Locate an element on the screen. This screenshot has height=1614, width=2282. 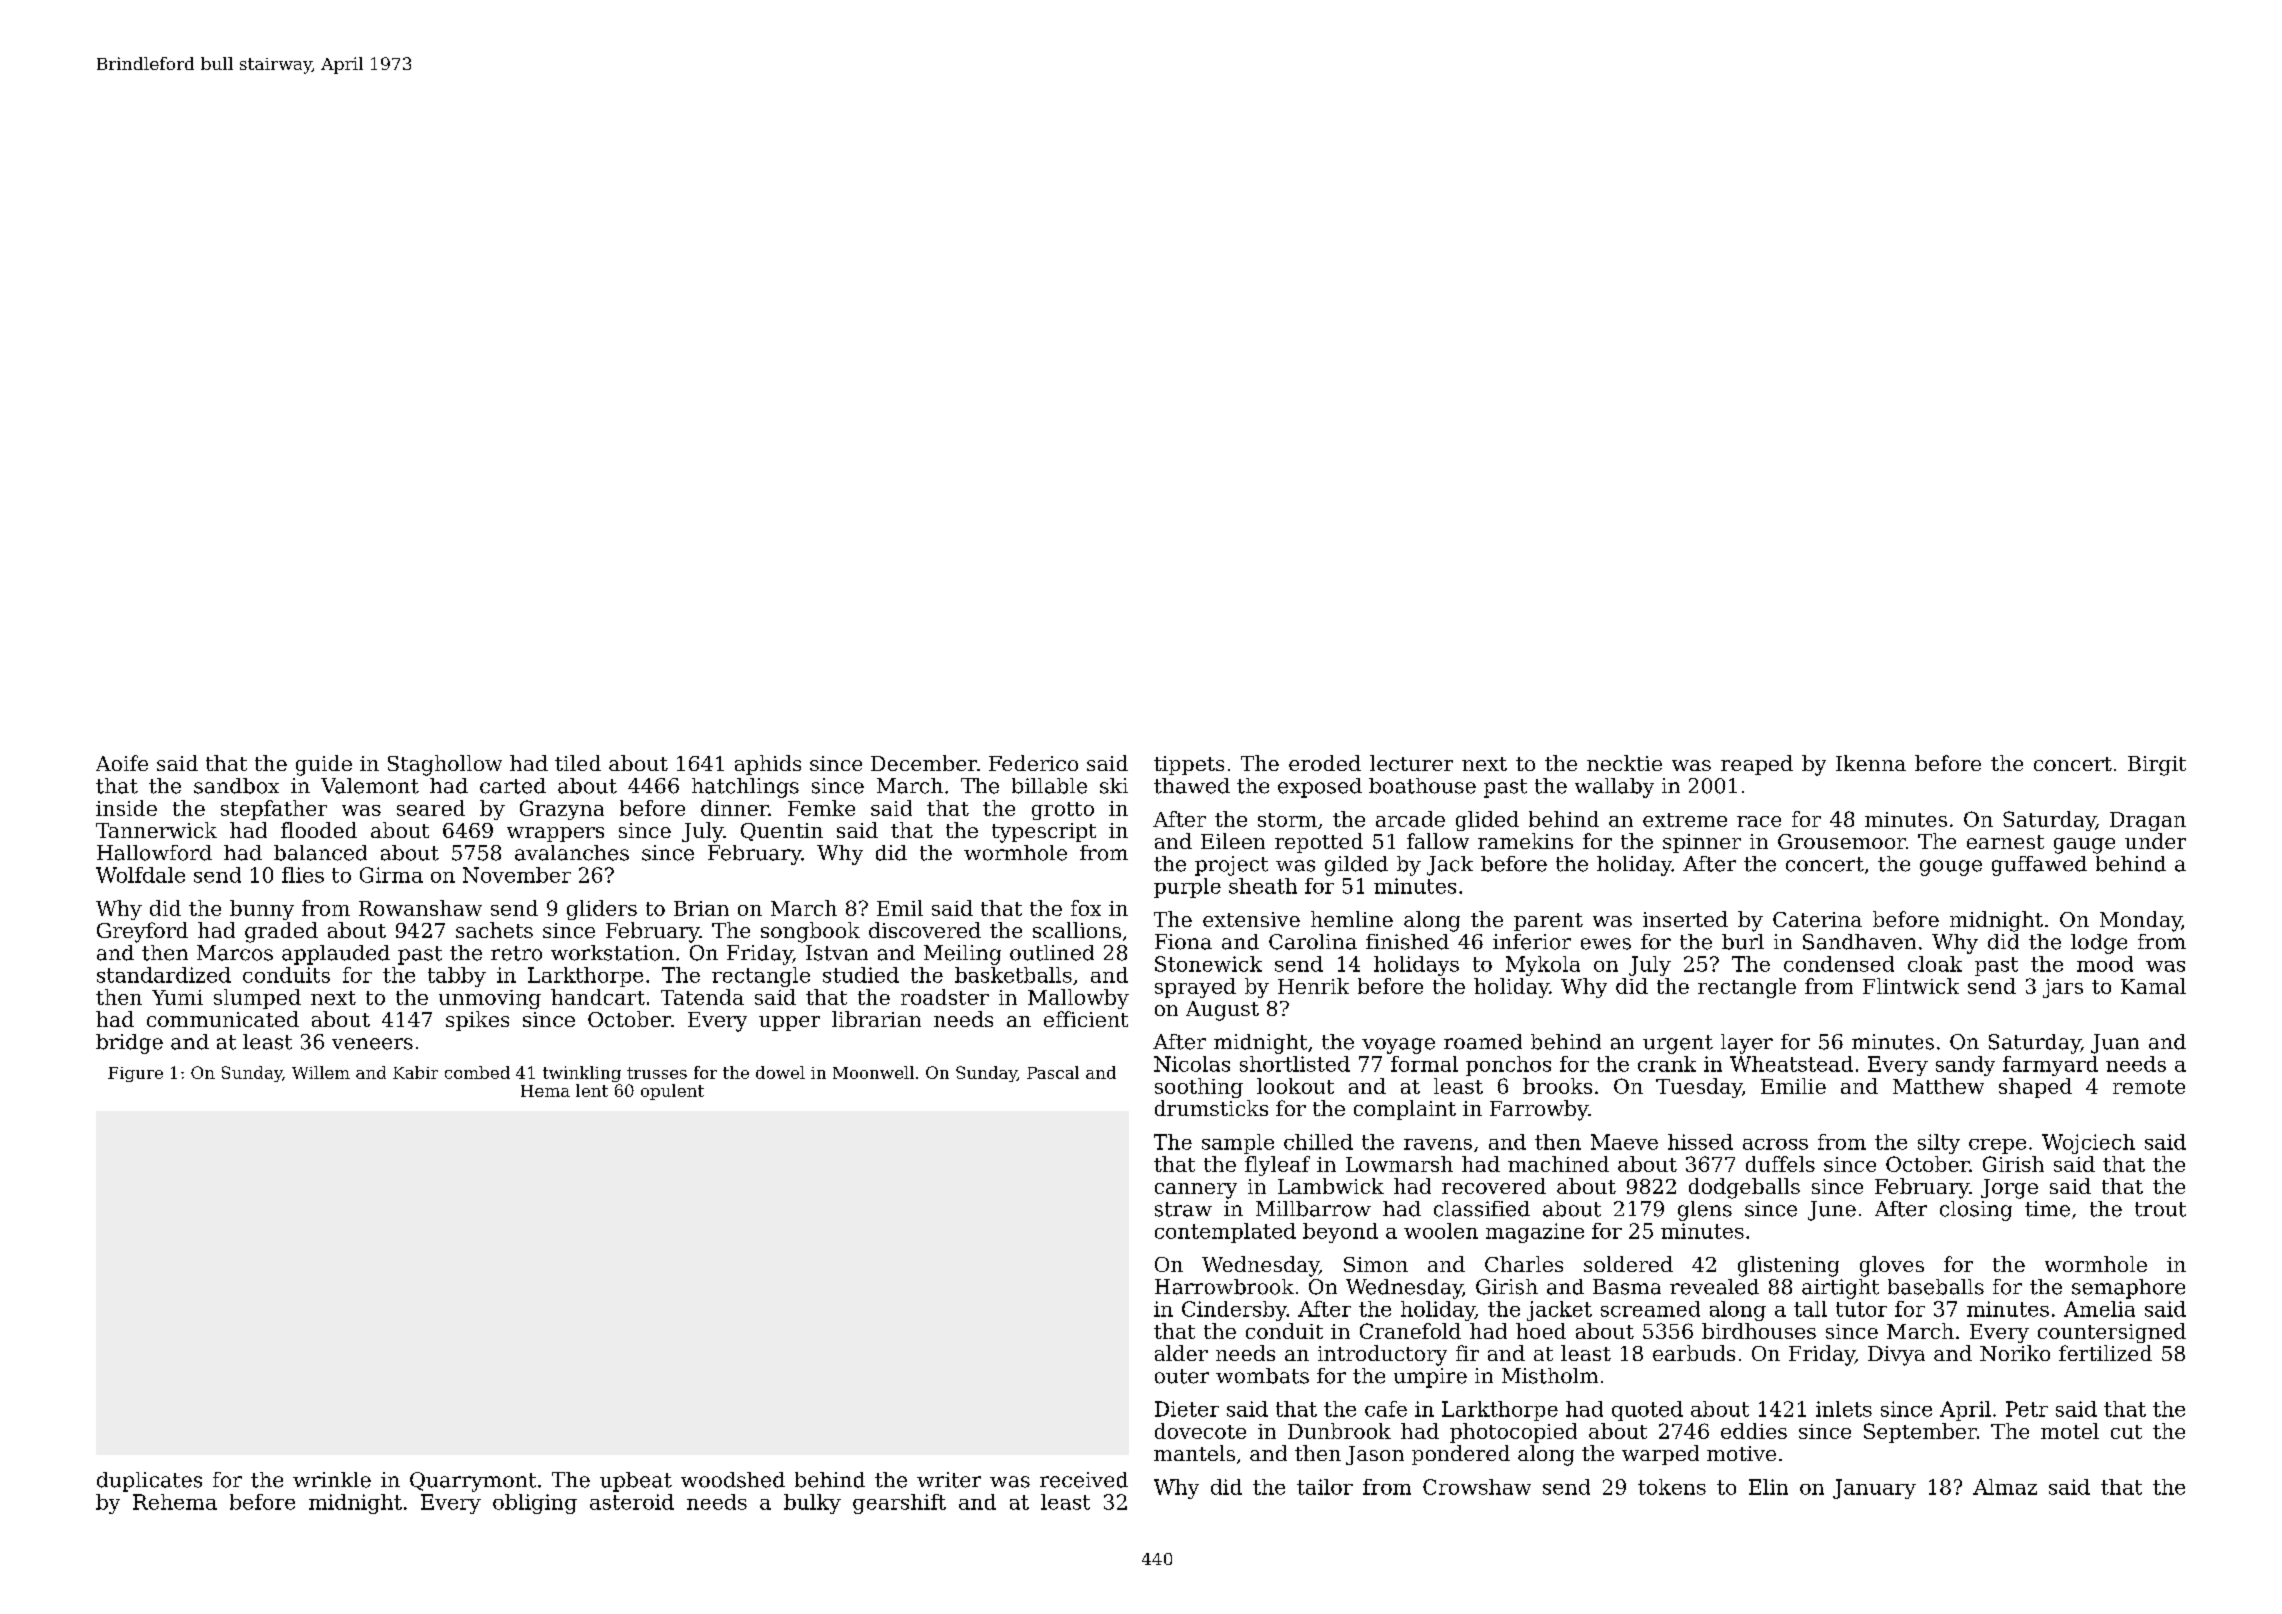
January is located at coordinates (1874, 1489).
